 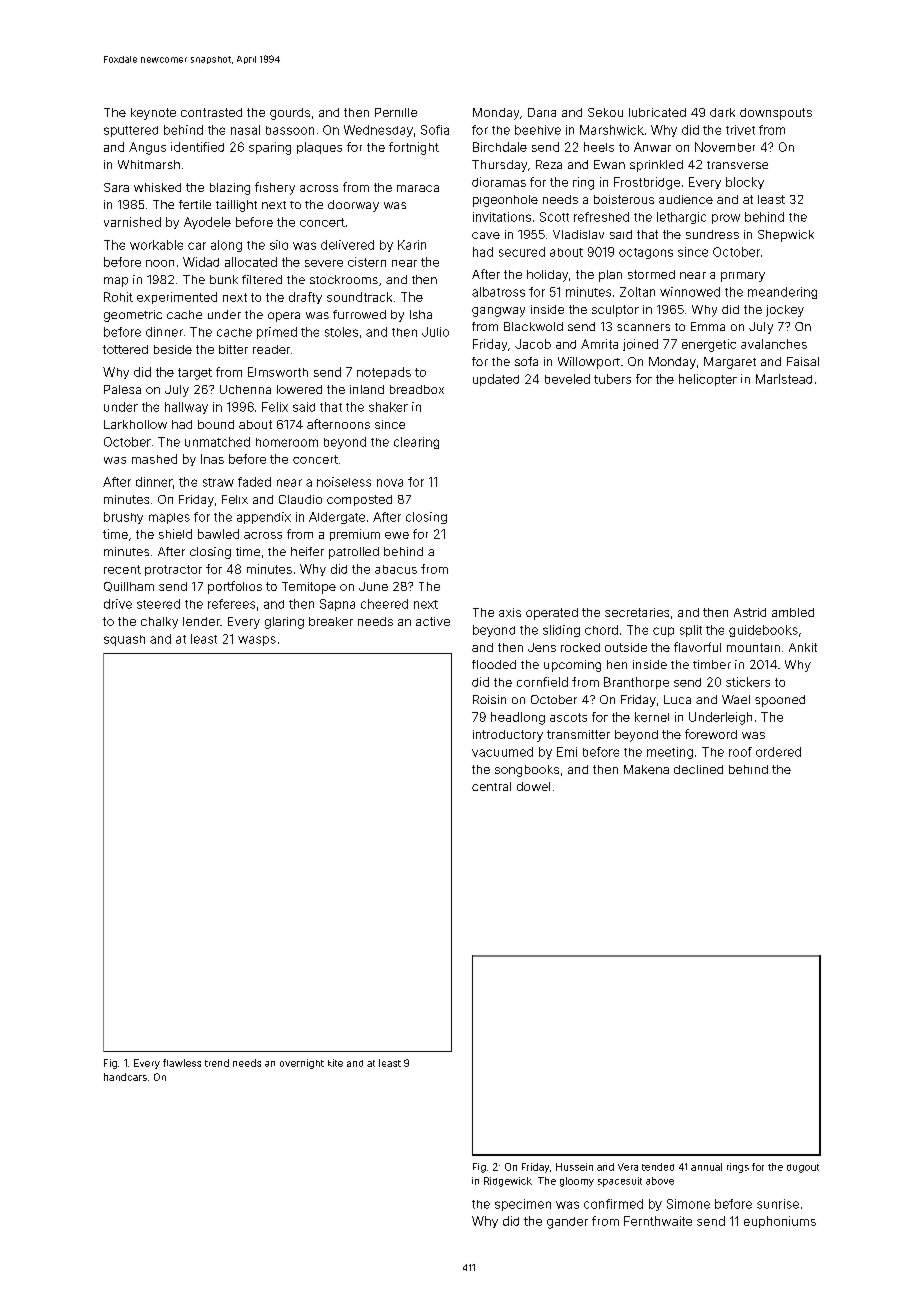 I want to click on Fernthwaite, so click(x=658, y=1221).
